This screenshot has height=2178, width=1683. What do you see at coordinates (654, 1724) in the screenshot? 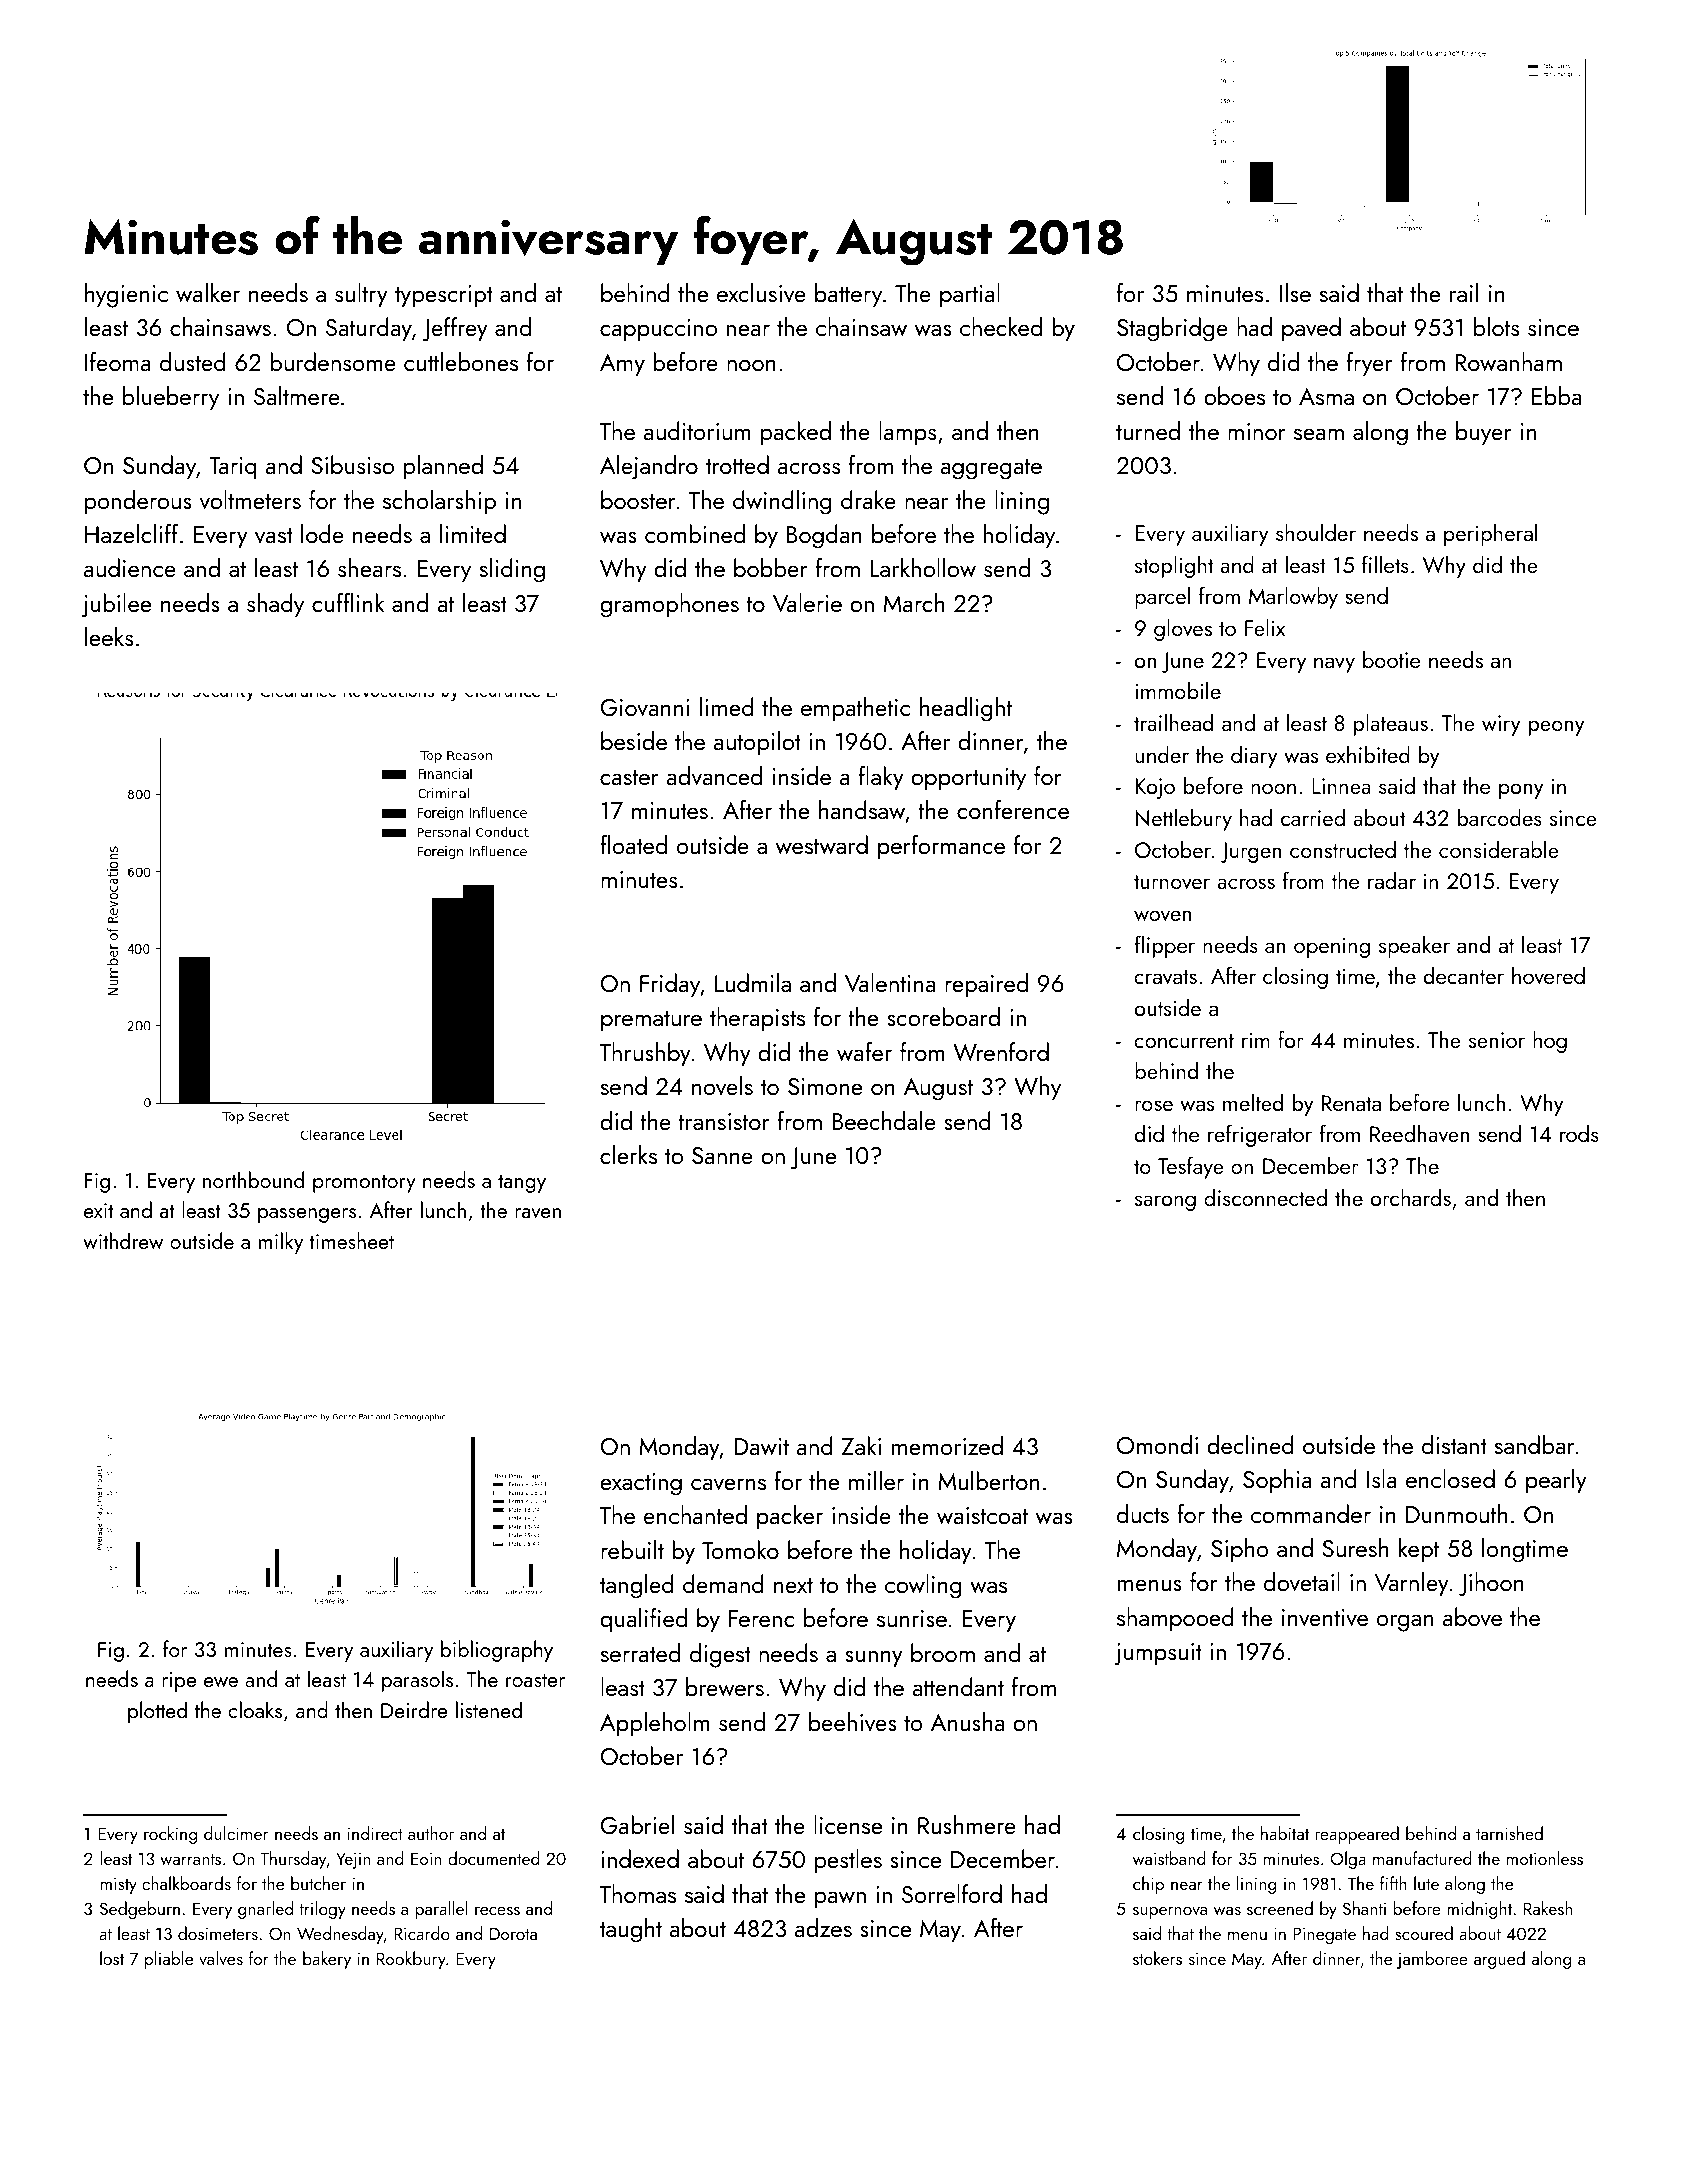
I see `Appleholm` at bounding box center [654, 1724].
